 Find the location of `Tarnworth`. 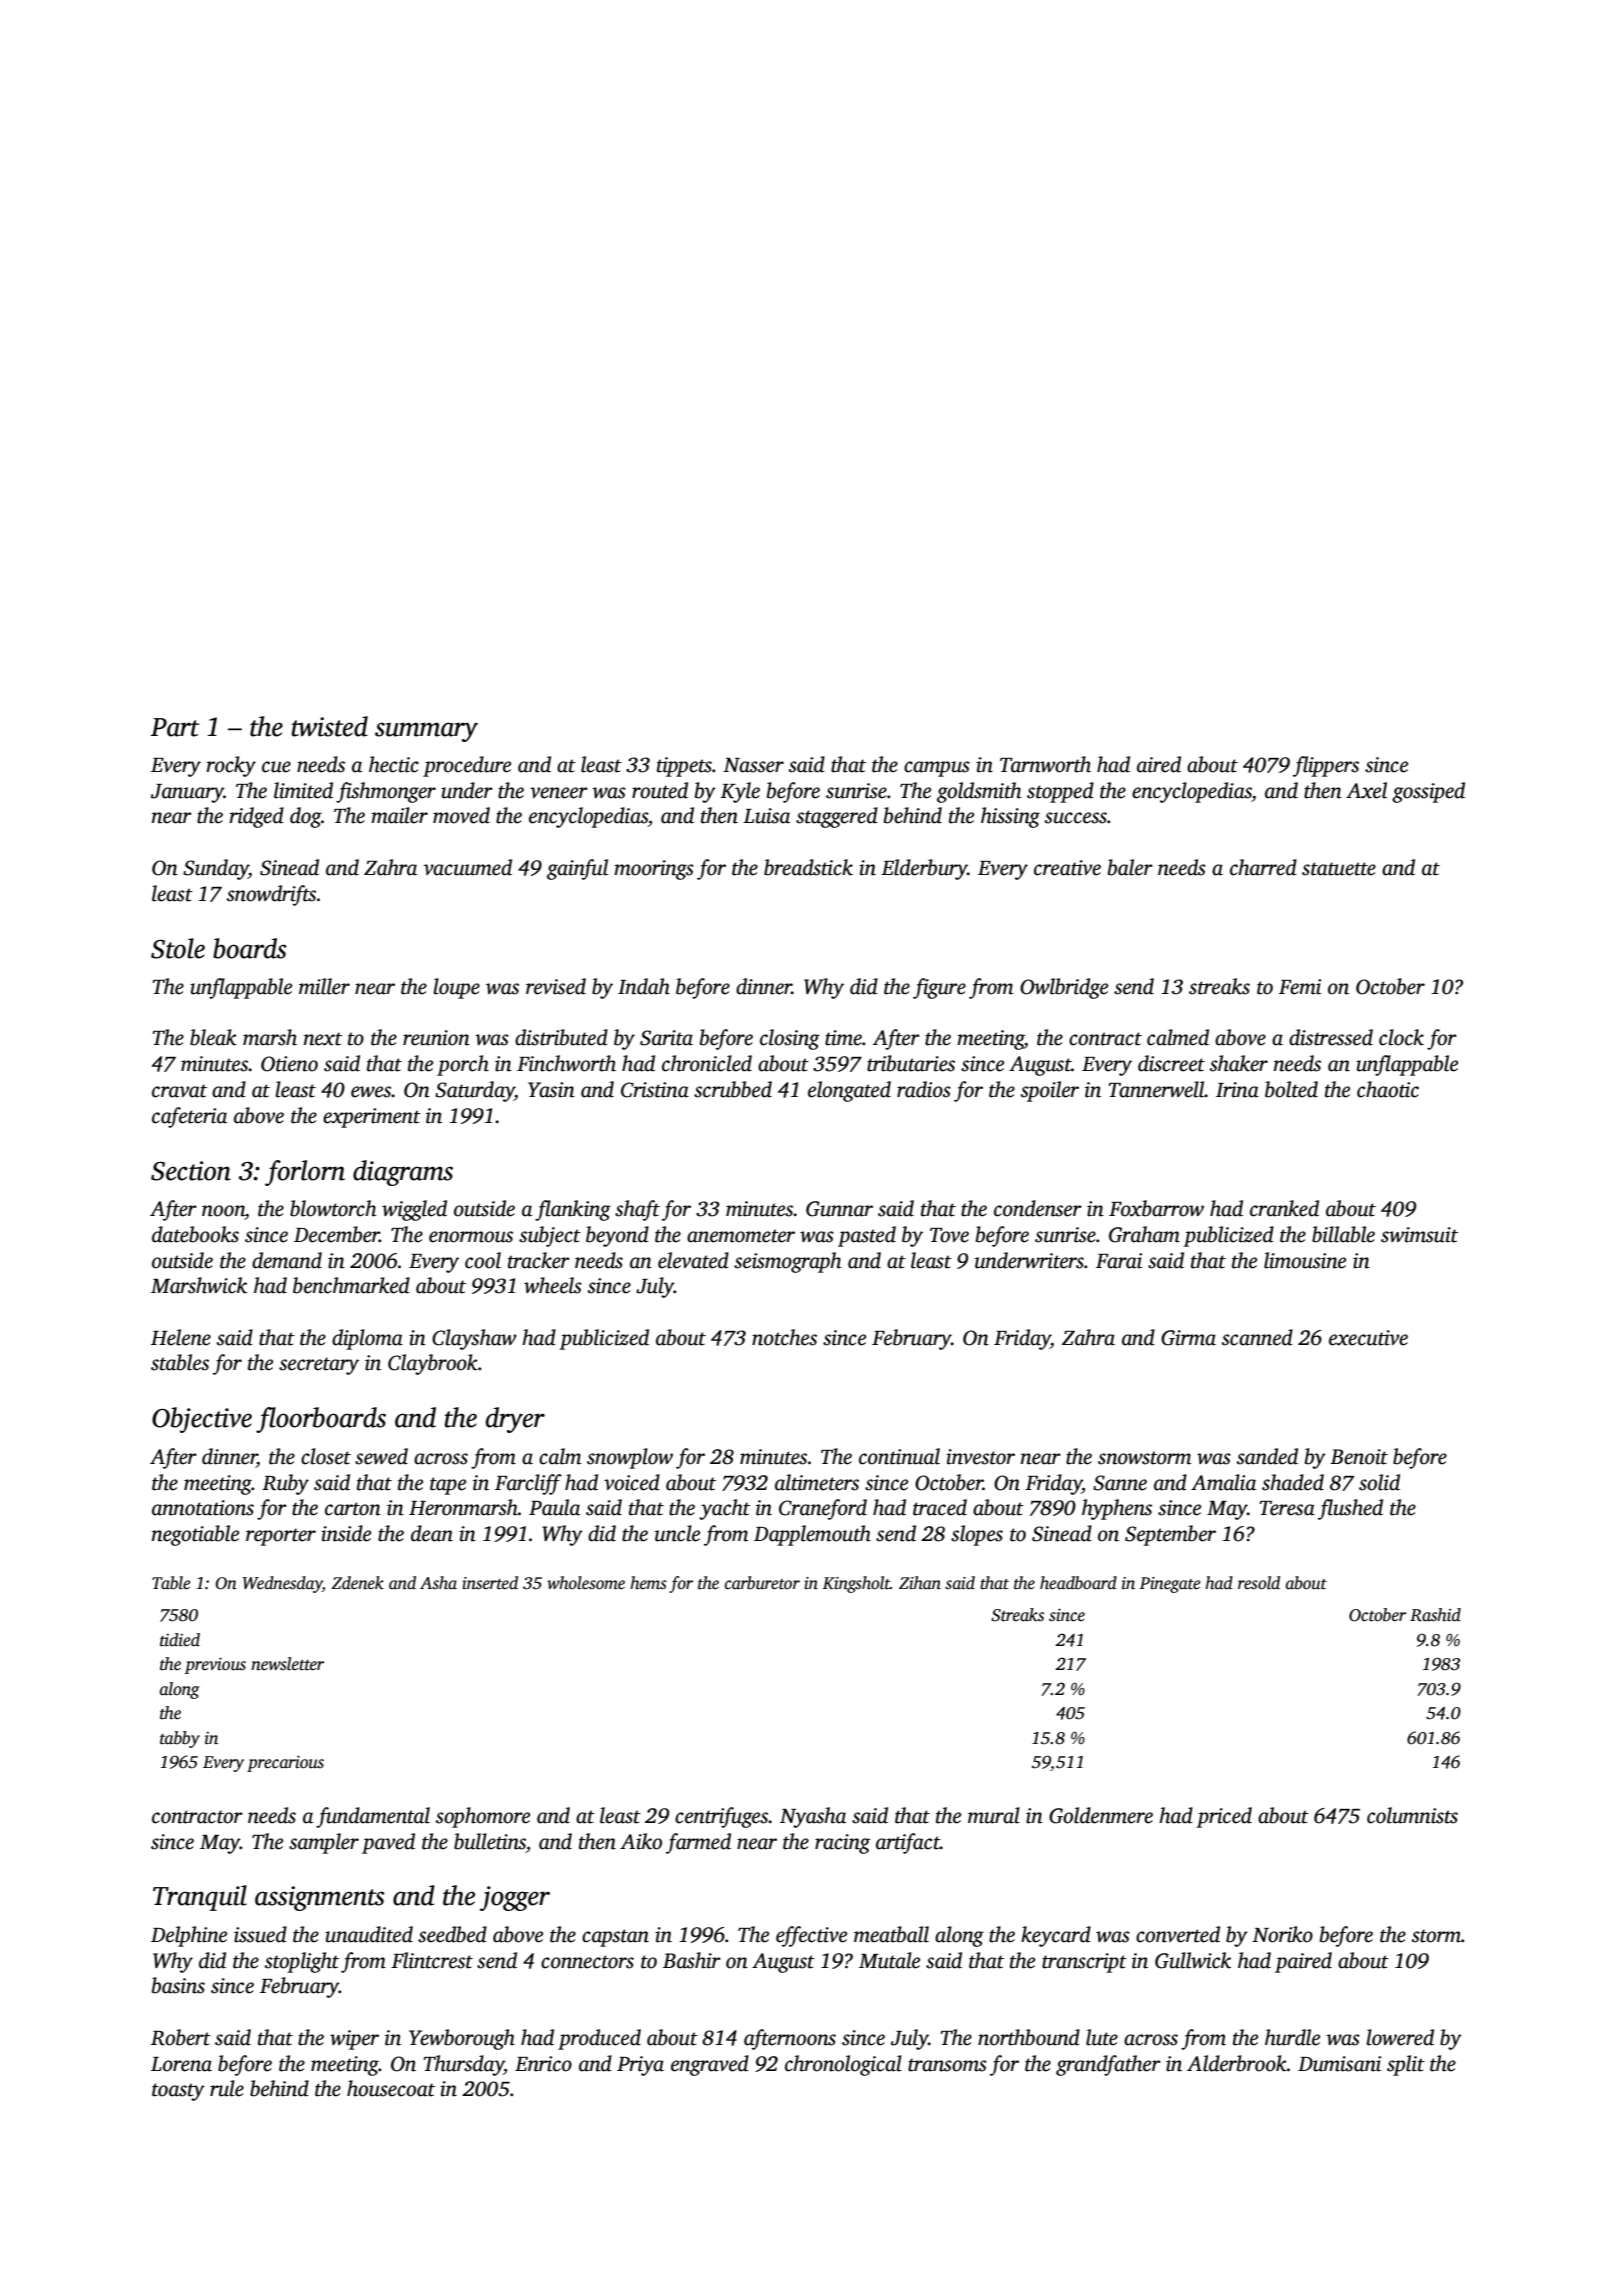

Tarnworth is located at coordinates (1045, 764).
